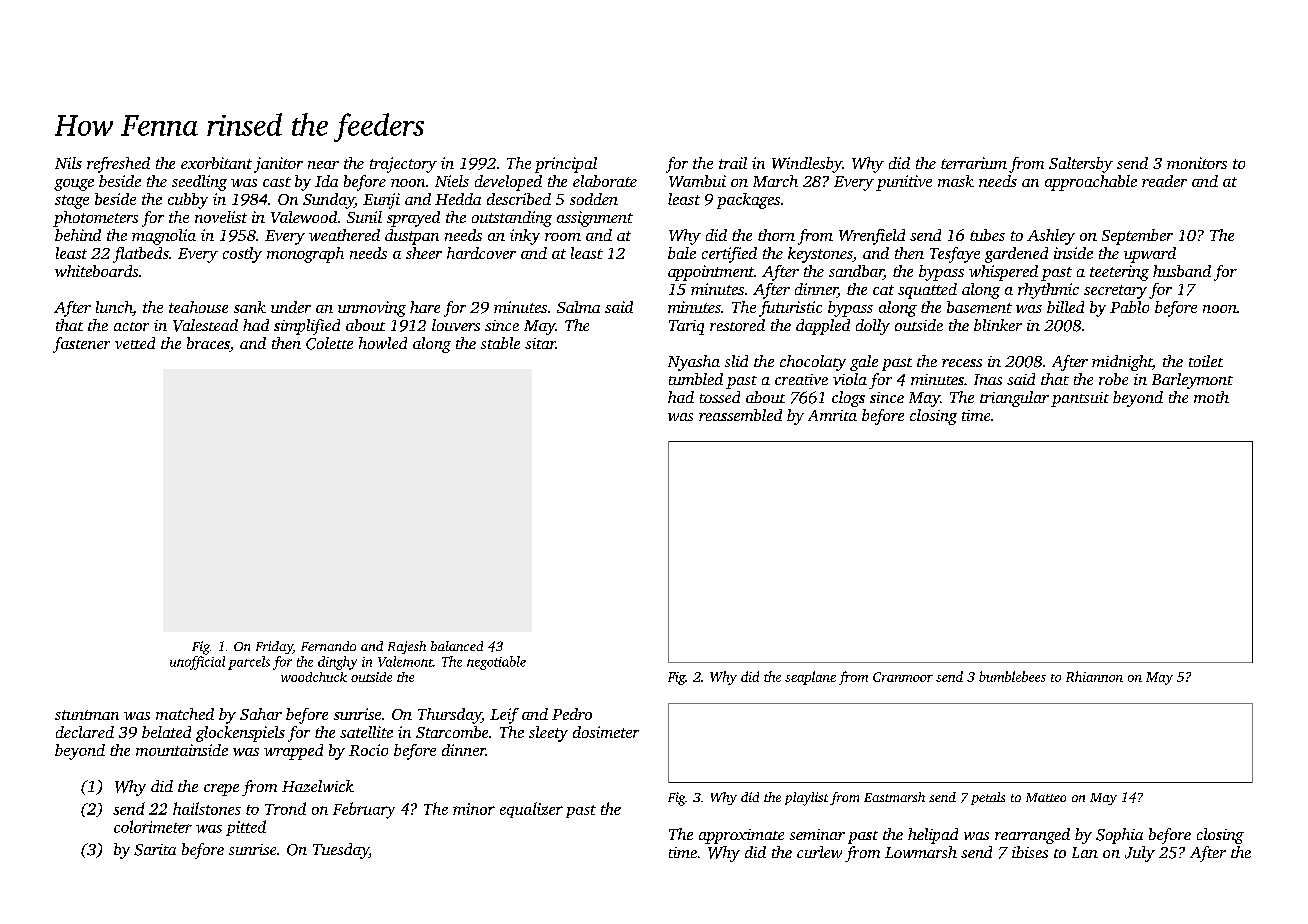 This image has height=924, width=1308. I want to click on petals, so click(988, 798).
